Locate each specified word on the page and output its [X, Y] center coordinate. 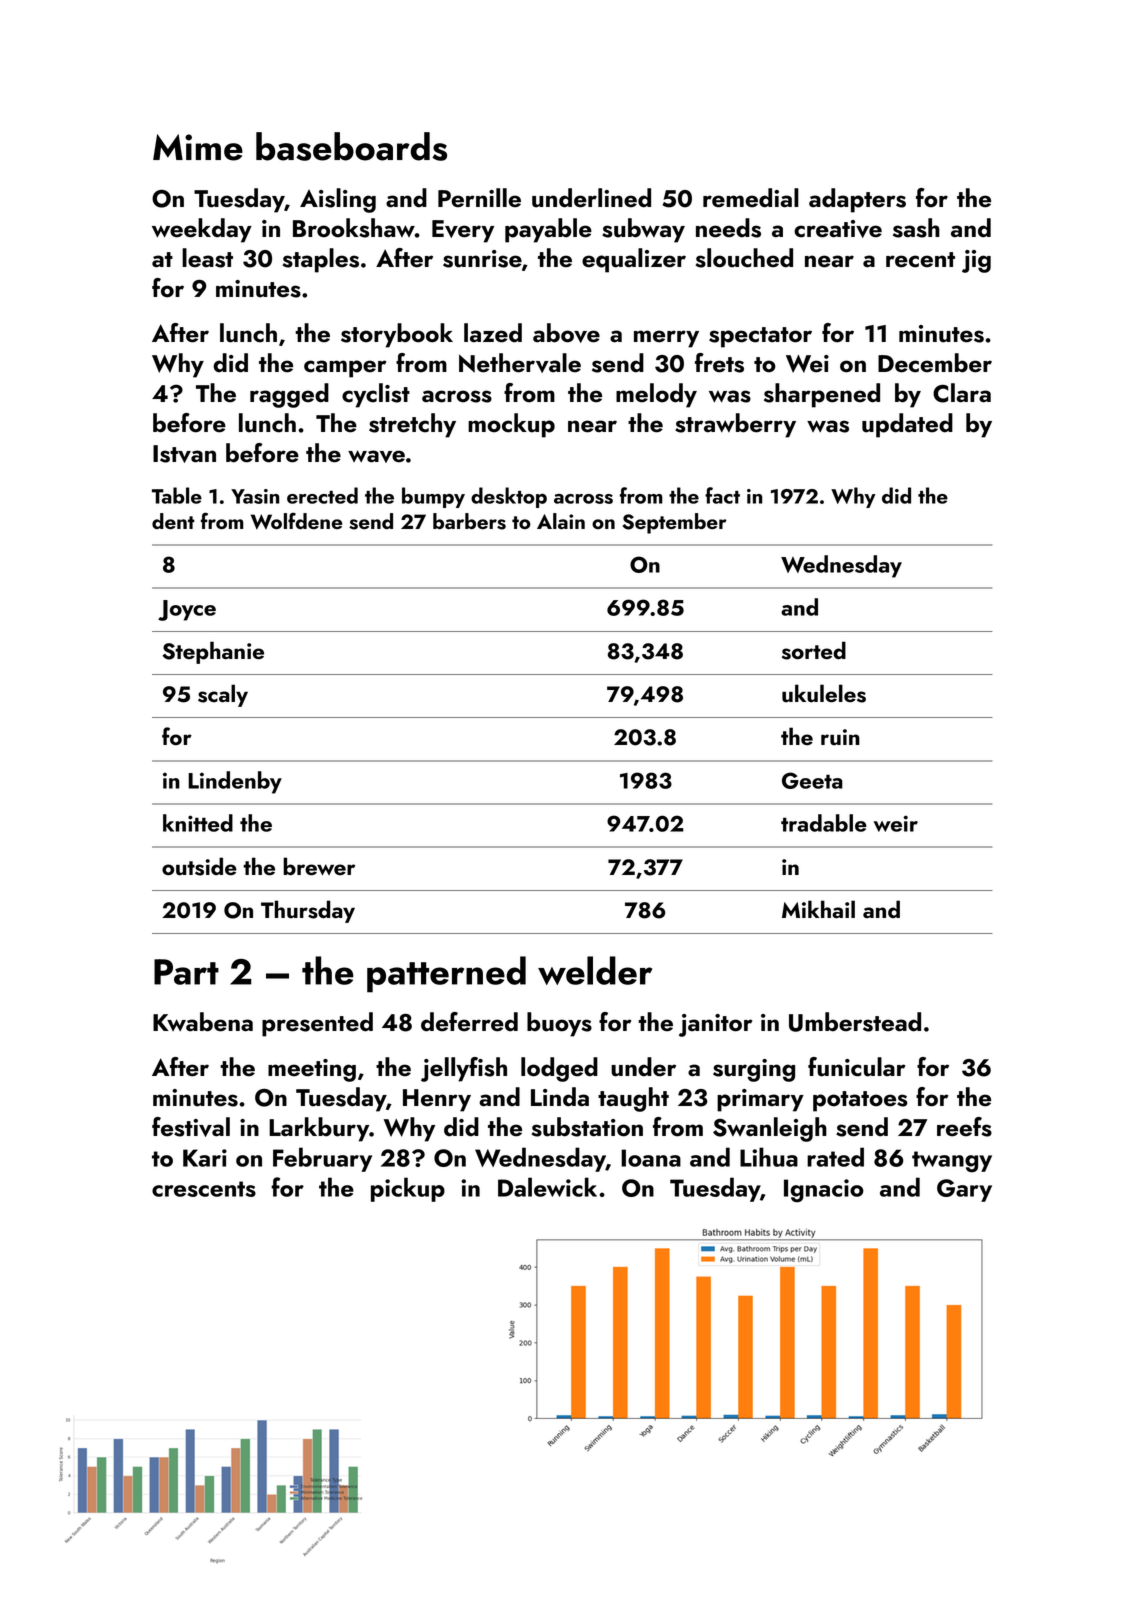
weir [896, 823]
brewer [319, 866]
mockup [511, 425]
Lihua [769, 1157]
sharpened [822, 395]
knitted [198, 823]
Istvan [184, 454]
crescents [204, 1189]
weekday [202, 230]
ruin [840, 737]
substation [587, 1127]
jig [976, 261]
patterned [446, 974]
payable [548, 230]
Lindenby [235, 782]
